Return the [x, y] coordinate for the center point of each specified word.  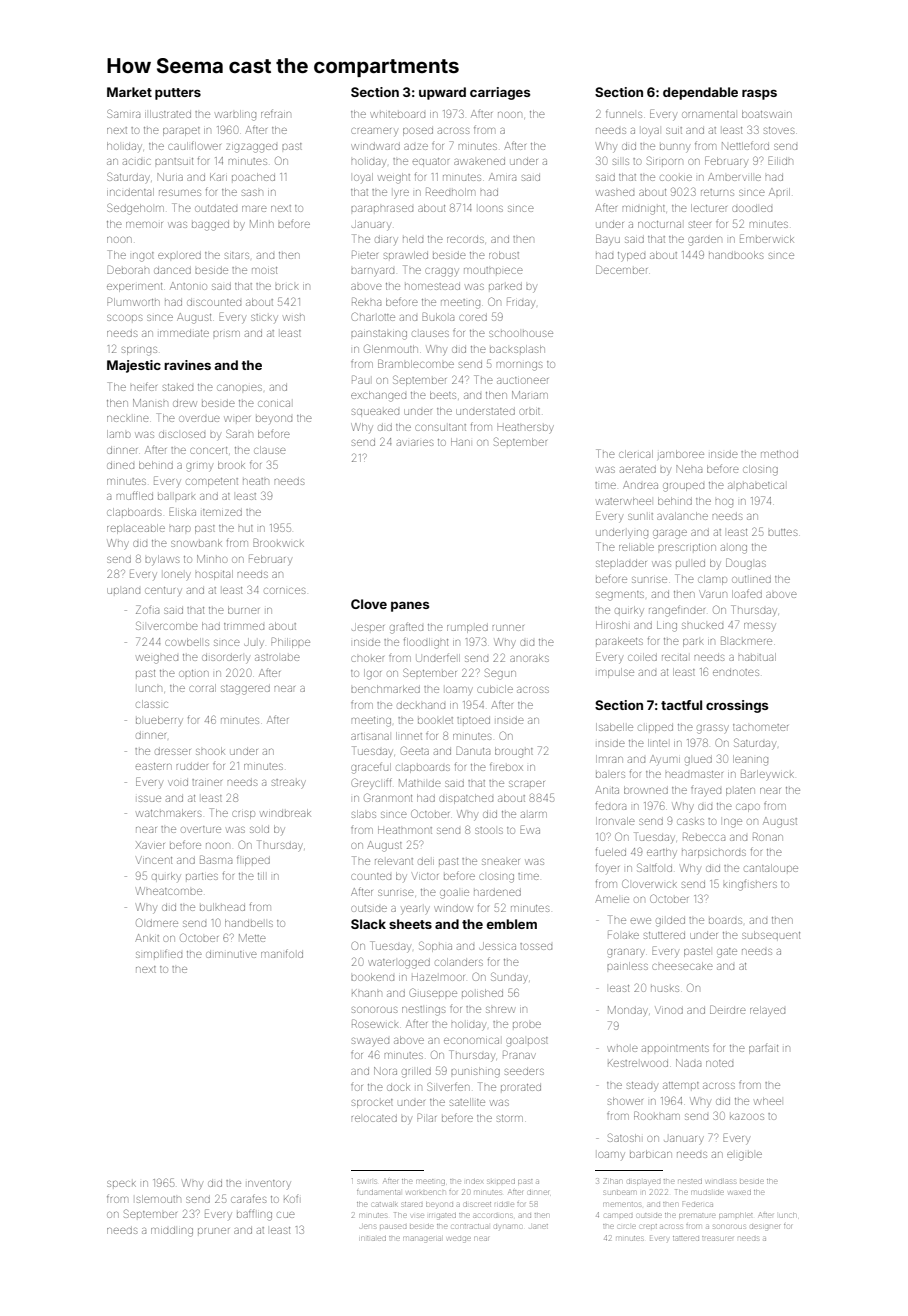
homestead [432, 286]
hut [246, 528]
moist [264, 270]
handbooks [736, 255]
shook [210, 751]
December [621, 269]
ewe [641, 921]
